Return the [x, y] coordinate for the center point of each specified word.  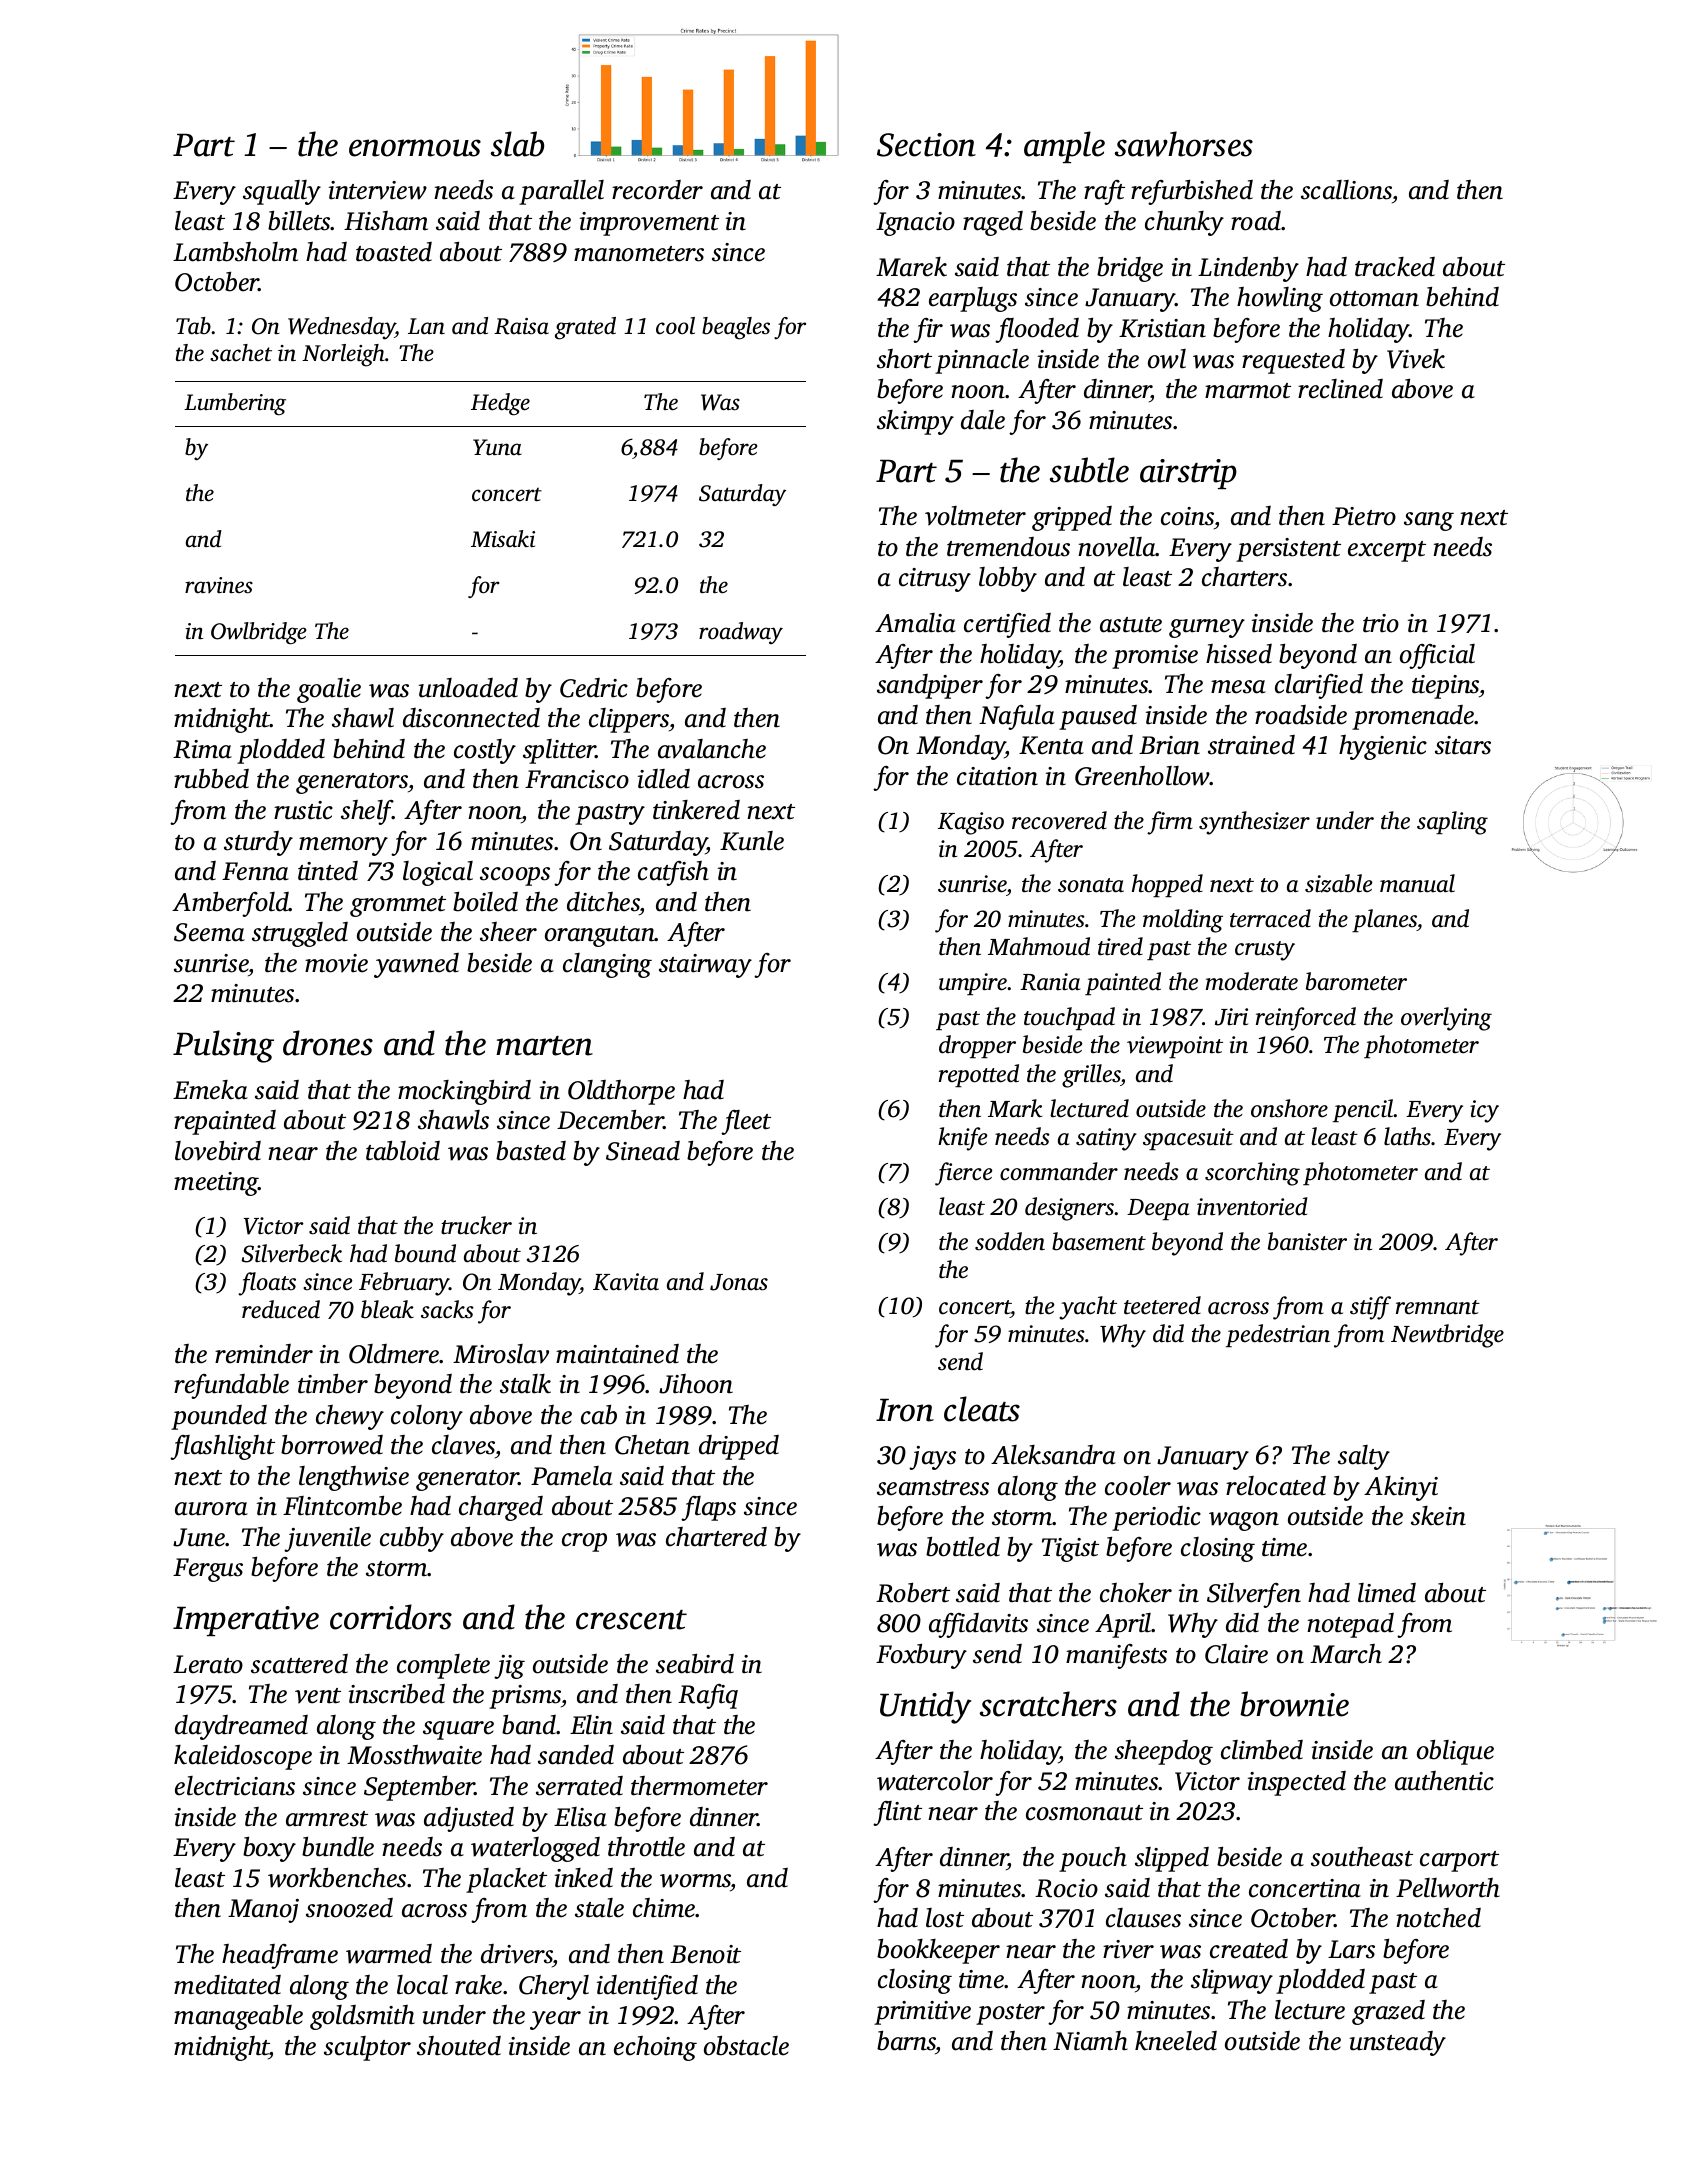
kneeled [1176, 2041]
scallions [1346, 190]
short [904, 359]
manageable [238, 2017]
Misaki [503, 539]
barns [906, 2041]
